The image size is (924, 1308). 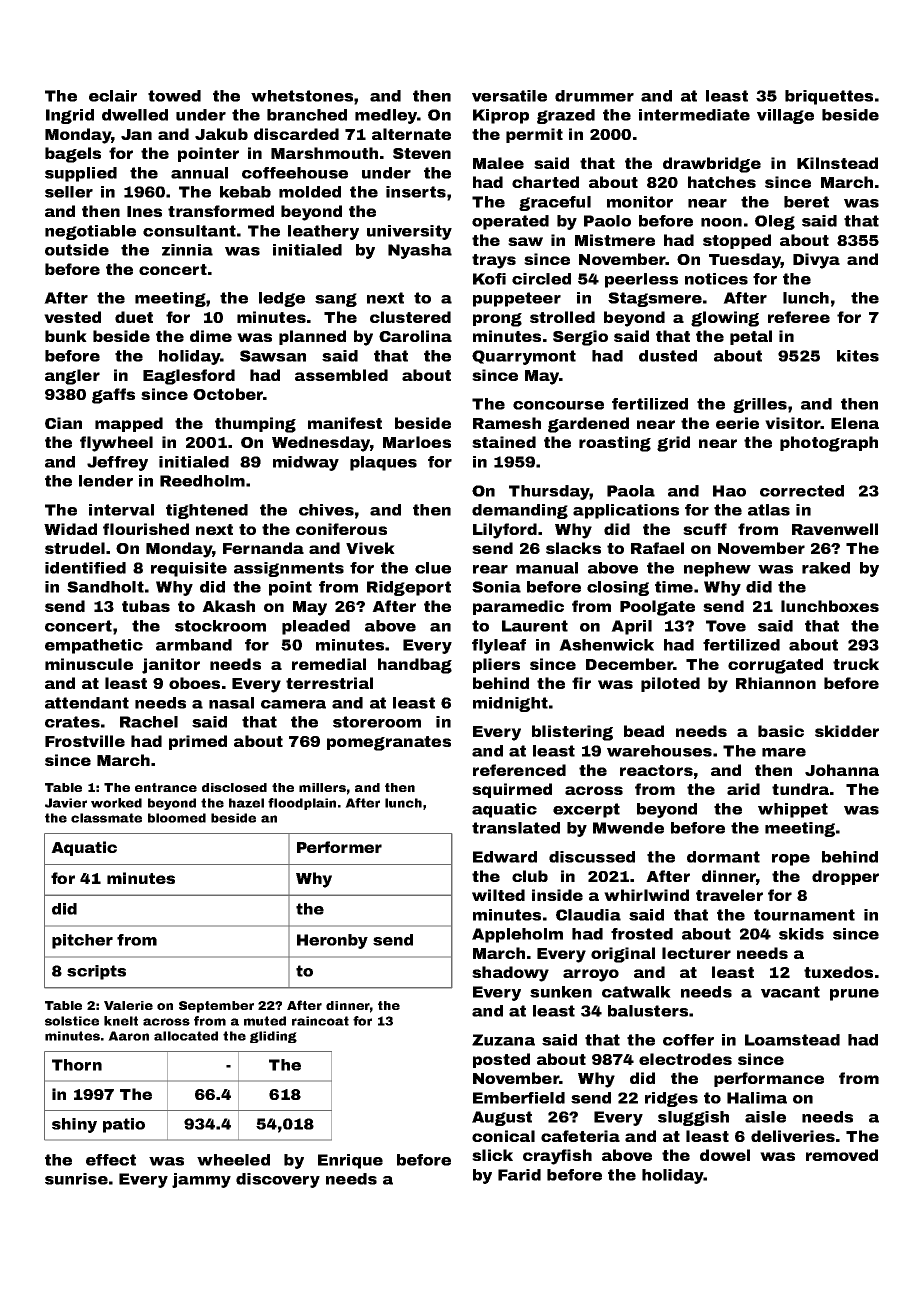 What do you see at coordinates (113, 96) in the document?
I see `eclair` at bounding box center [113, 96].
